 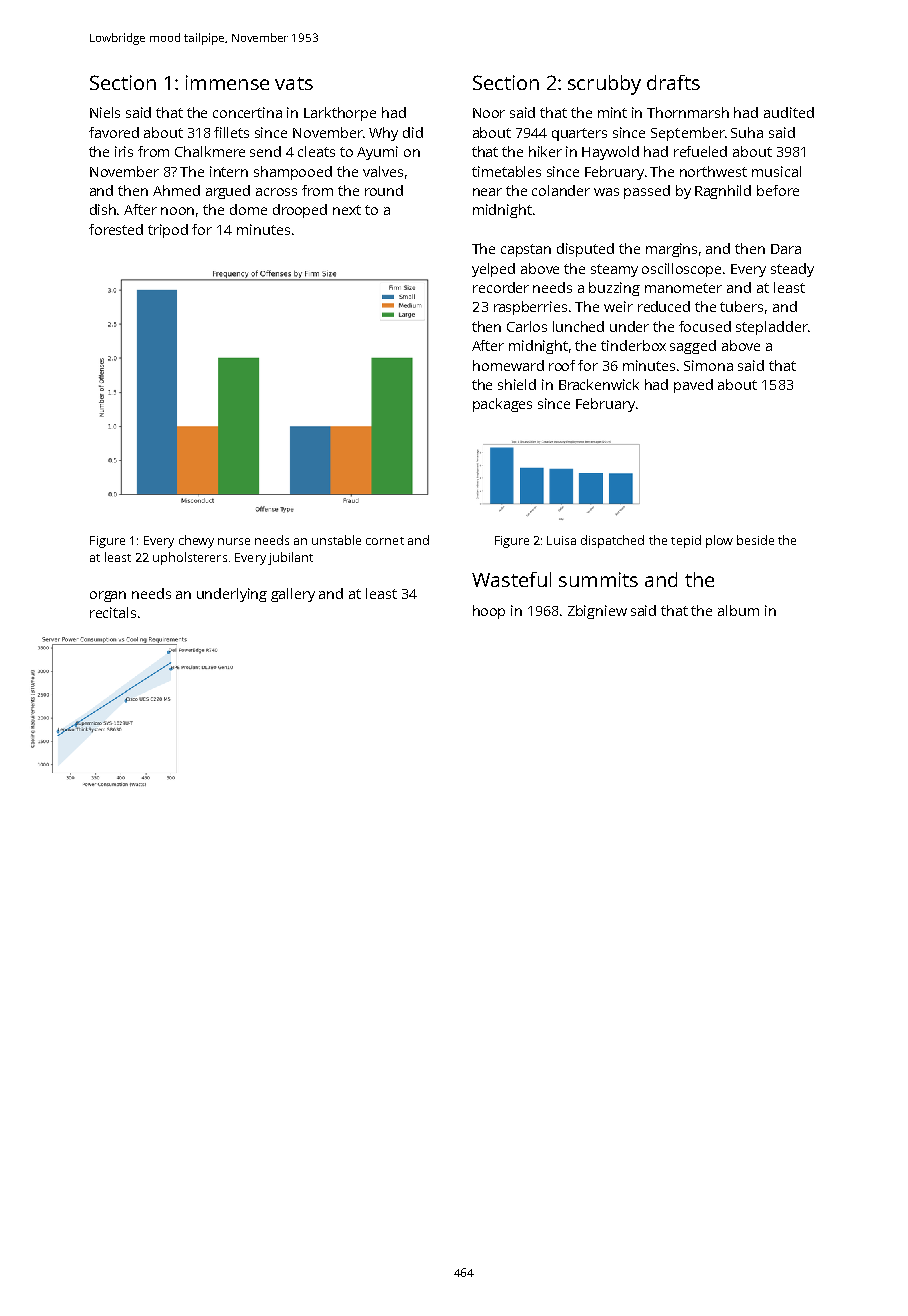 I want to click on chewy, so click(x=196, y=541).
